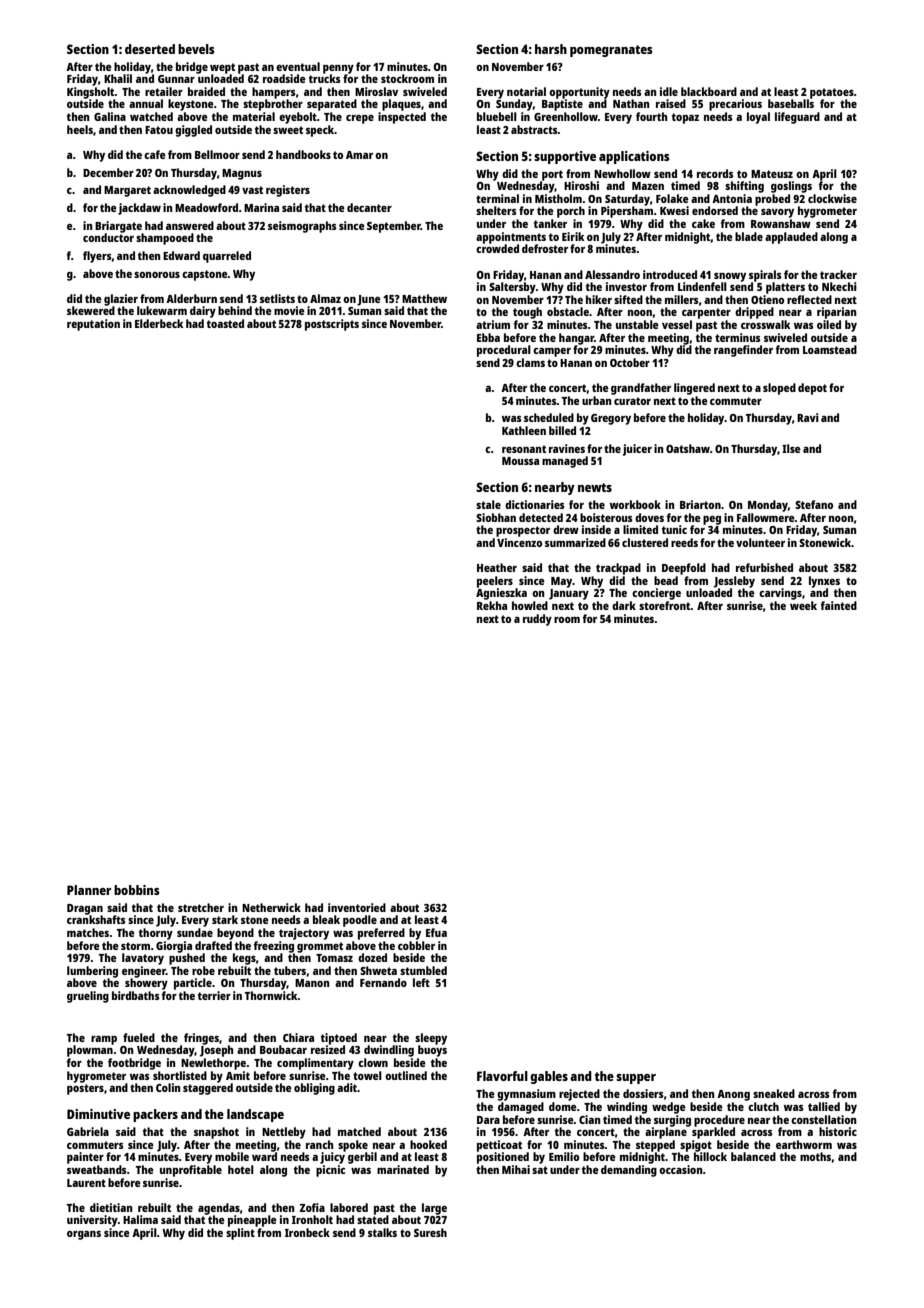 This screenshot has height=1308, width=924. I want to click on unprofitable, so click(191, 1171).
